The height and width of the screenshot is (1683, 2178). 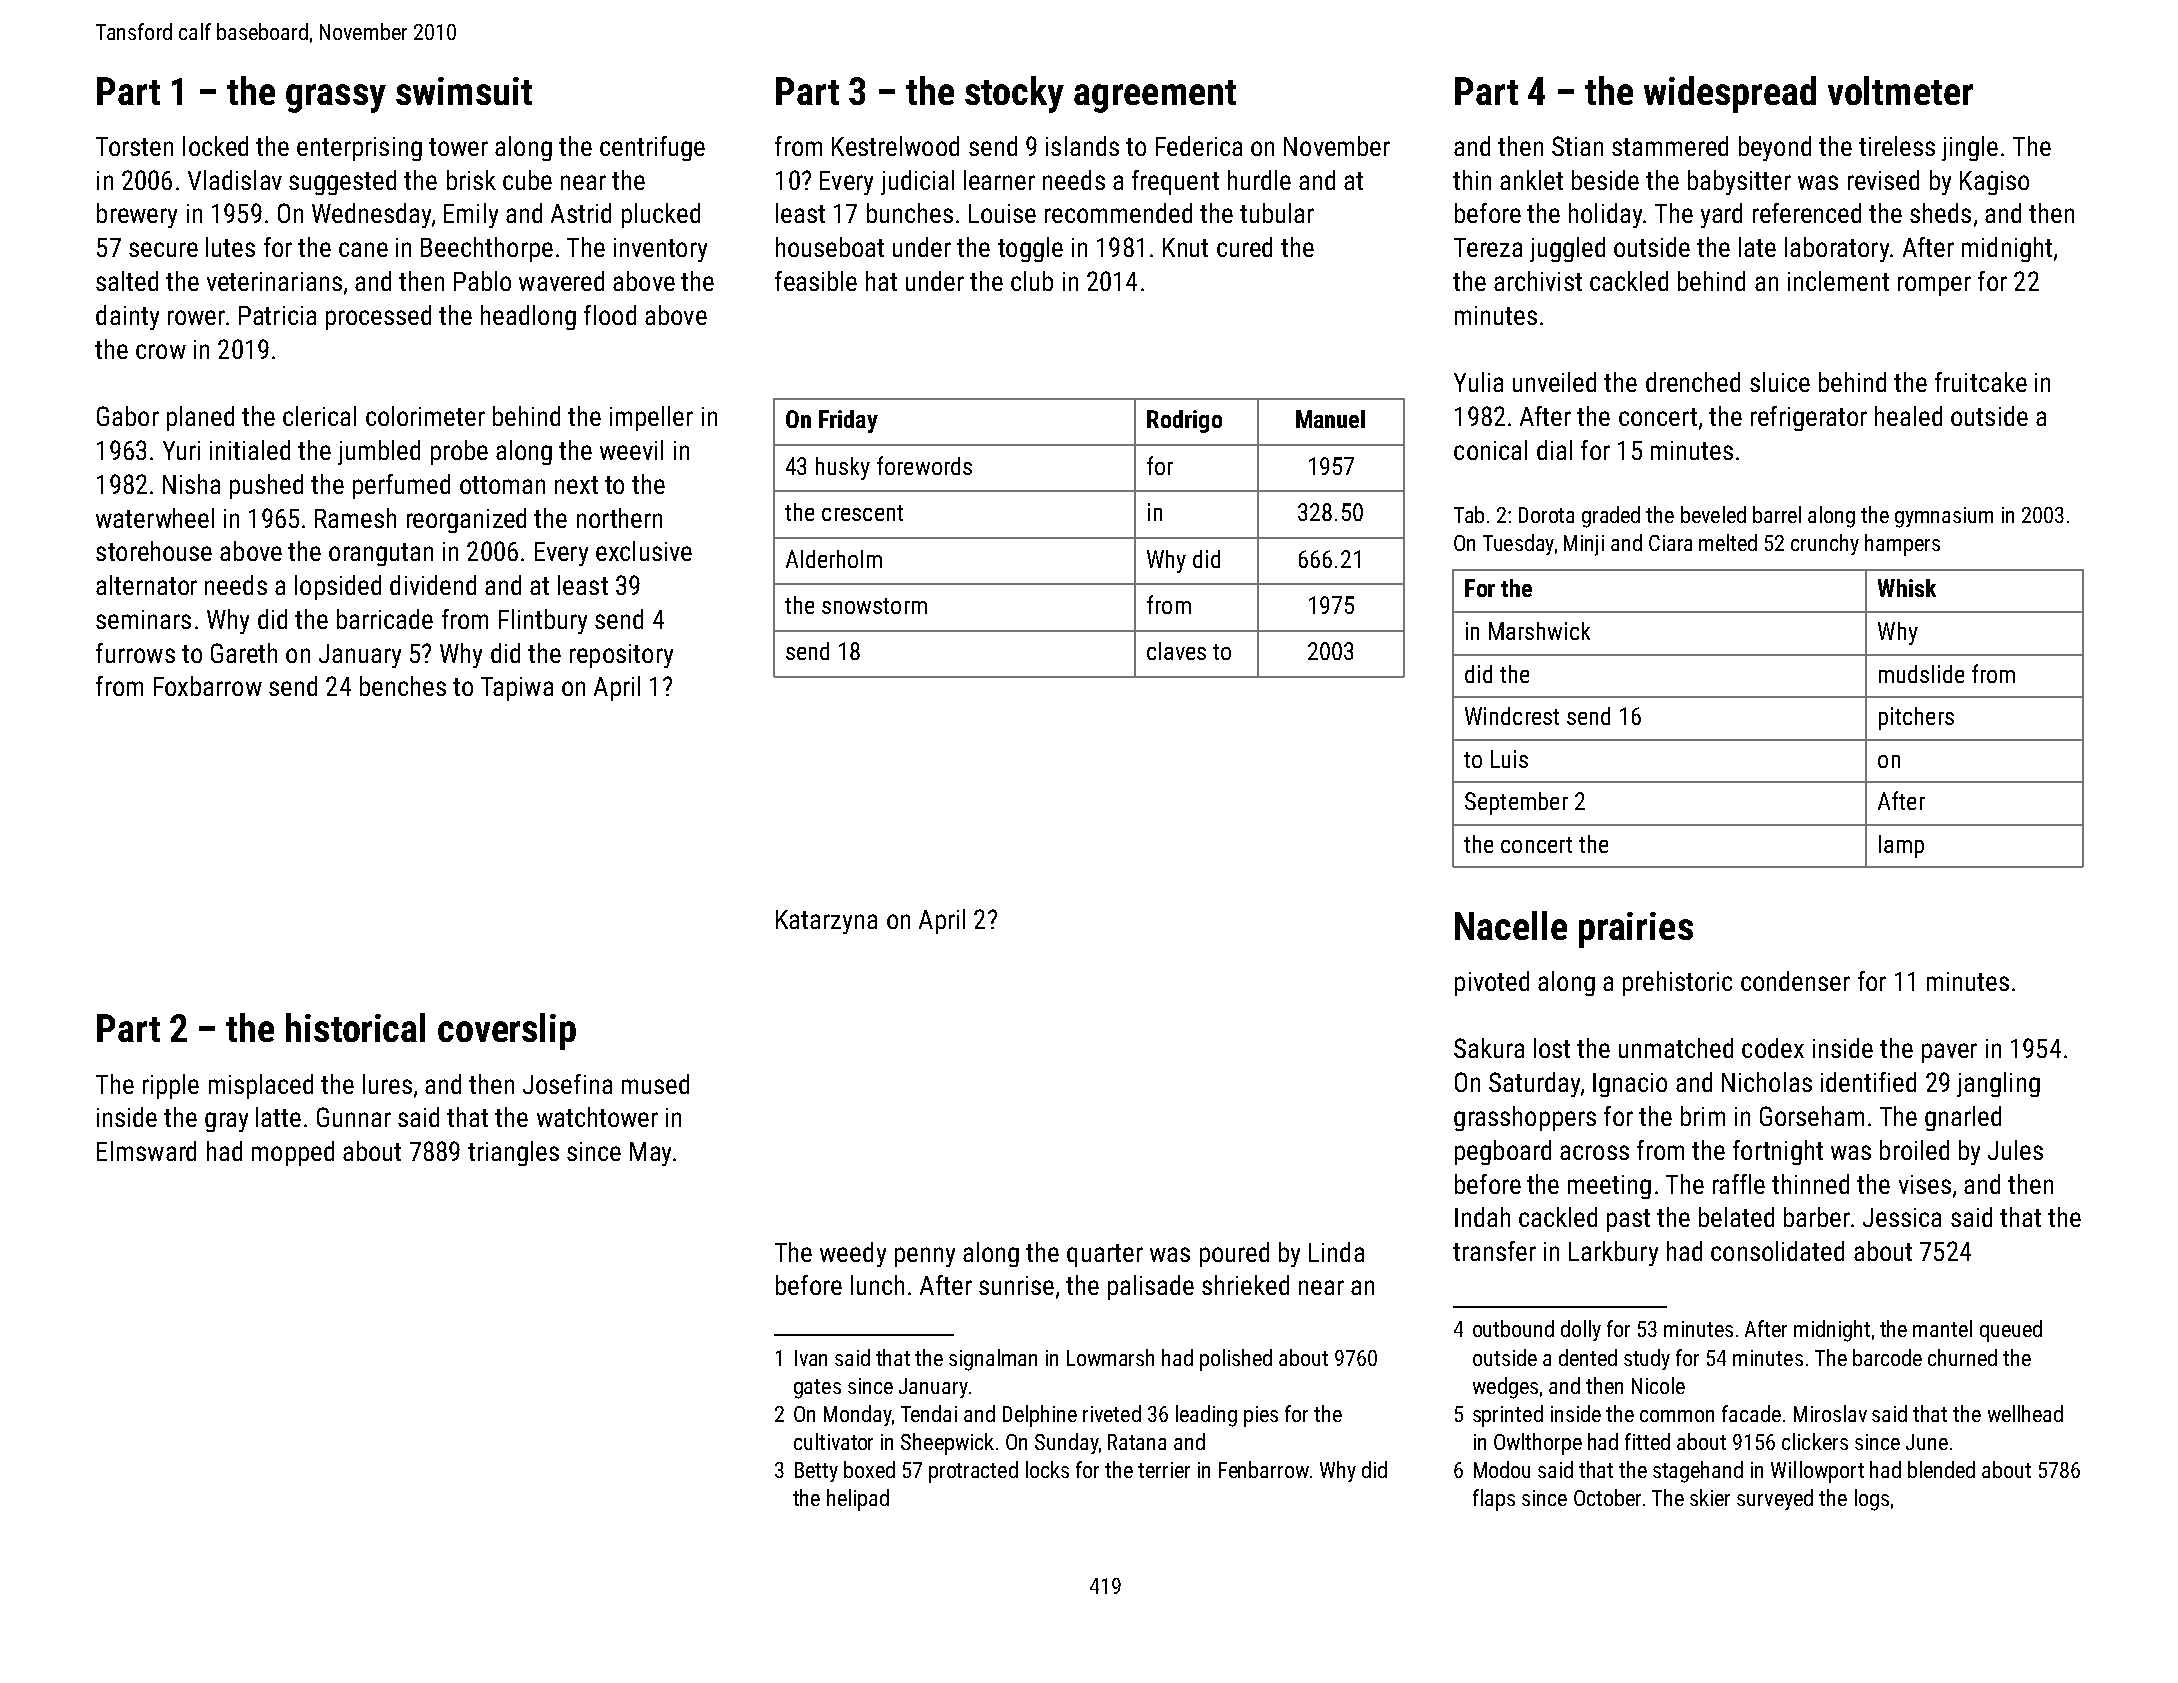 What do you see at coordinates (858, 1500) in the screenshot?
I see `helipad` at bounding box center [858, 1500].
